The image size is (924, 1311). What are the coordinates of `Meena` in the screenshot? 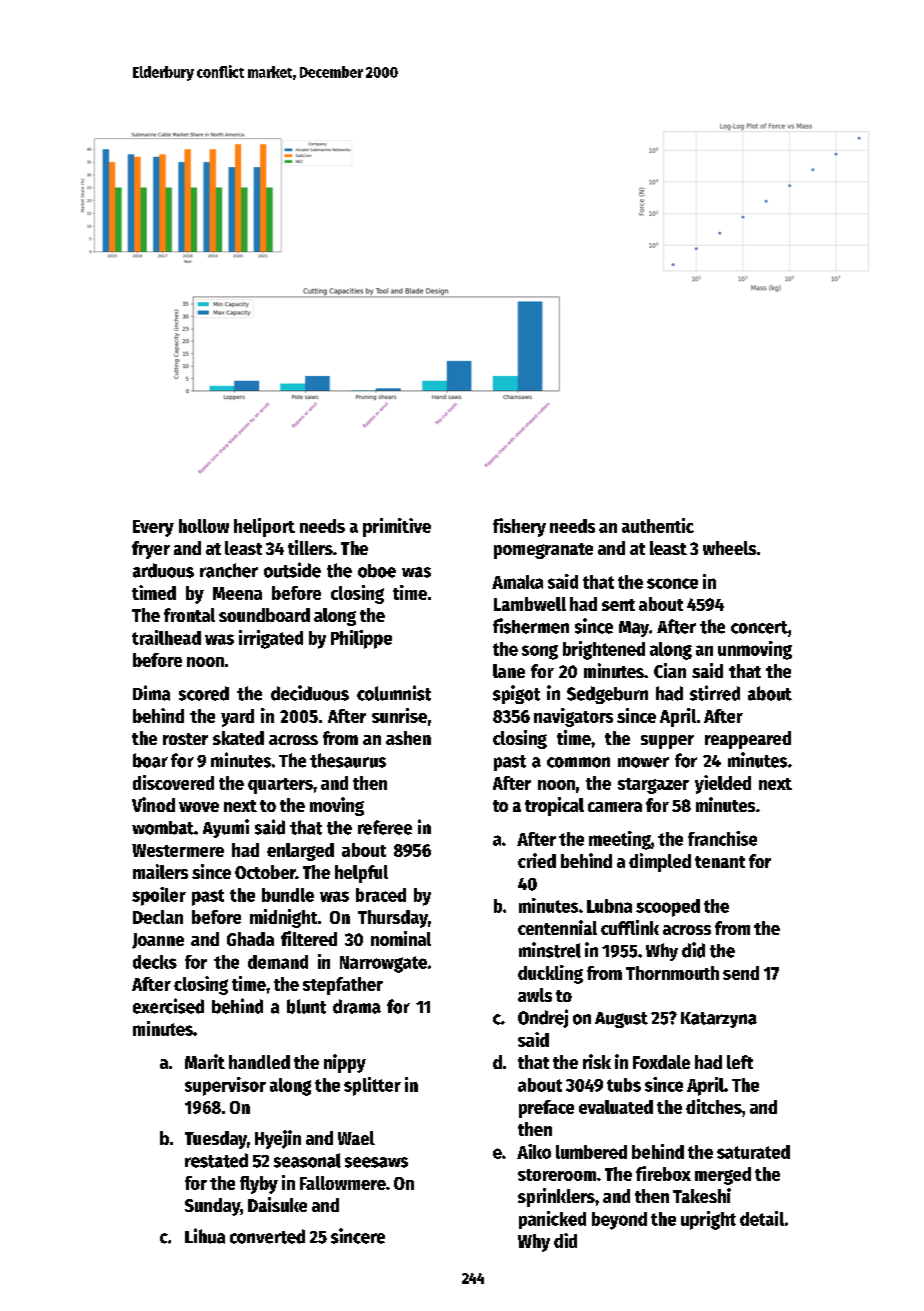 It's located at (237, 593).
